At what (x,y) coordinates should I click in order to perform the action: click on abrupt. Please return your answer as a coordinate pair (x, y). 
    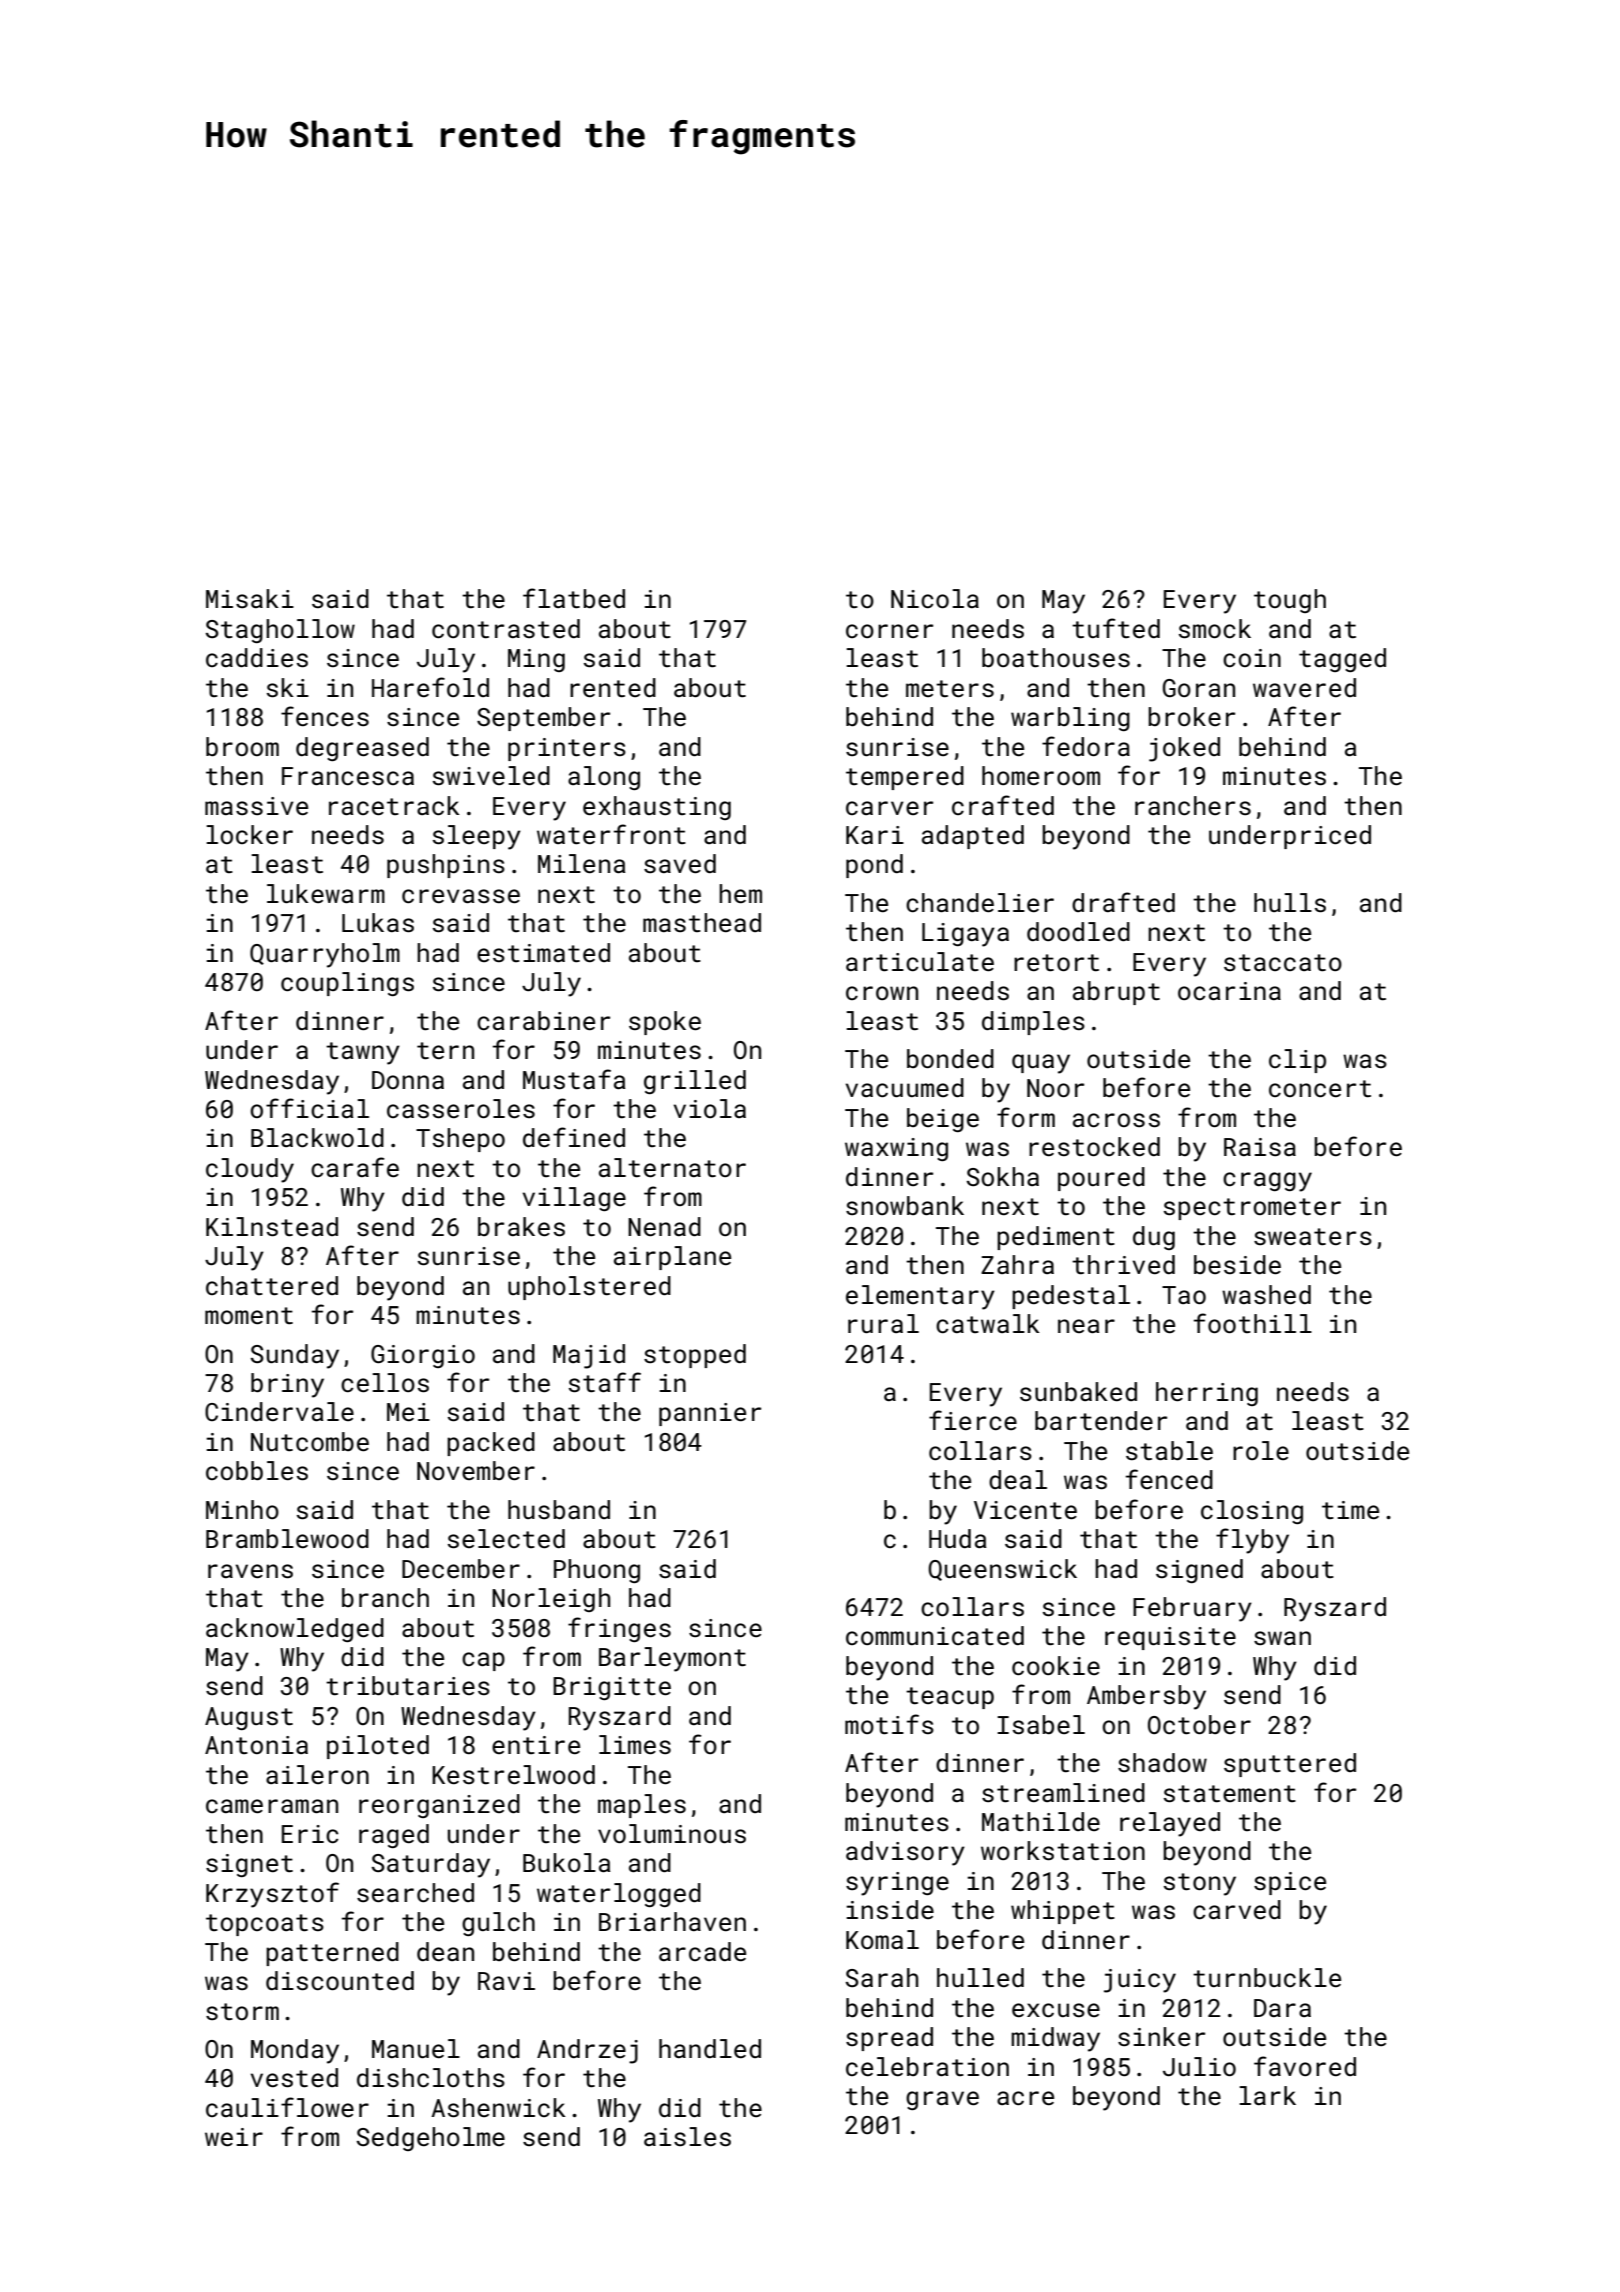
    Looking at the image, I should click on (1116, 993).
